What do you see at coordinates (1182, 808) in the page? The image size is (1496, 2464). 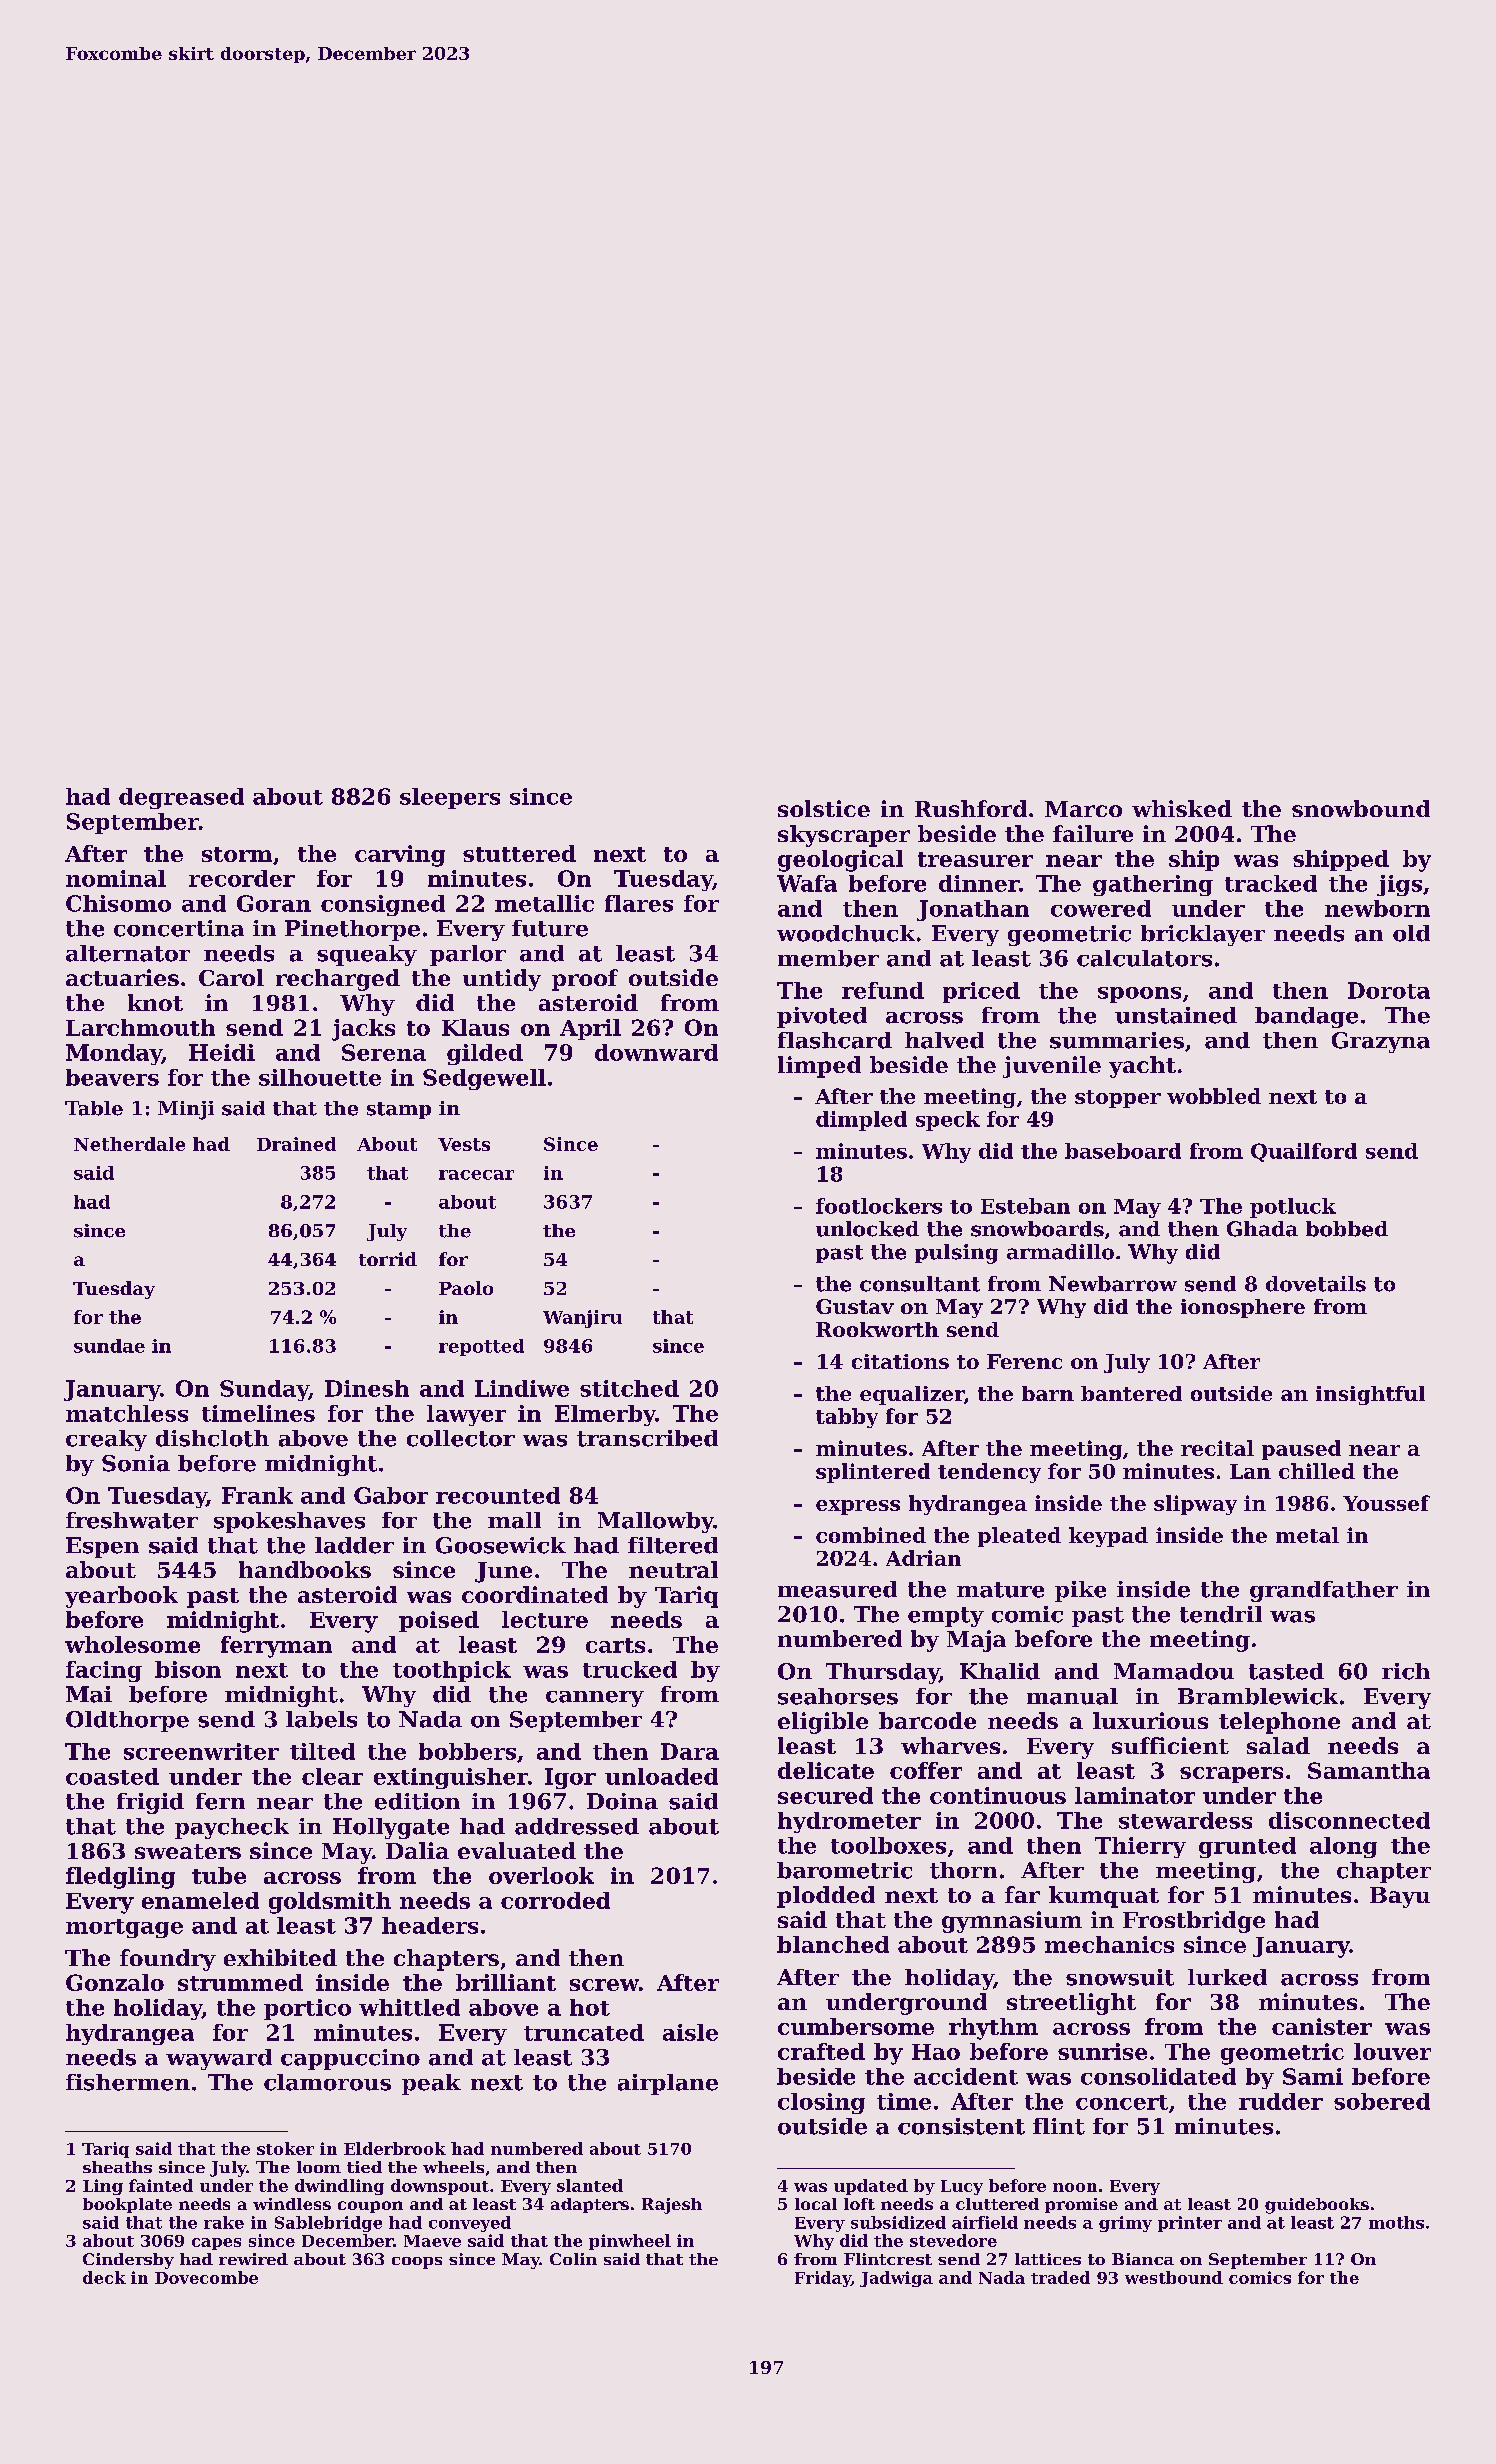 I see `whisked` at bounding box center [1182, 808].
